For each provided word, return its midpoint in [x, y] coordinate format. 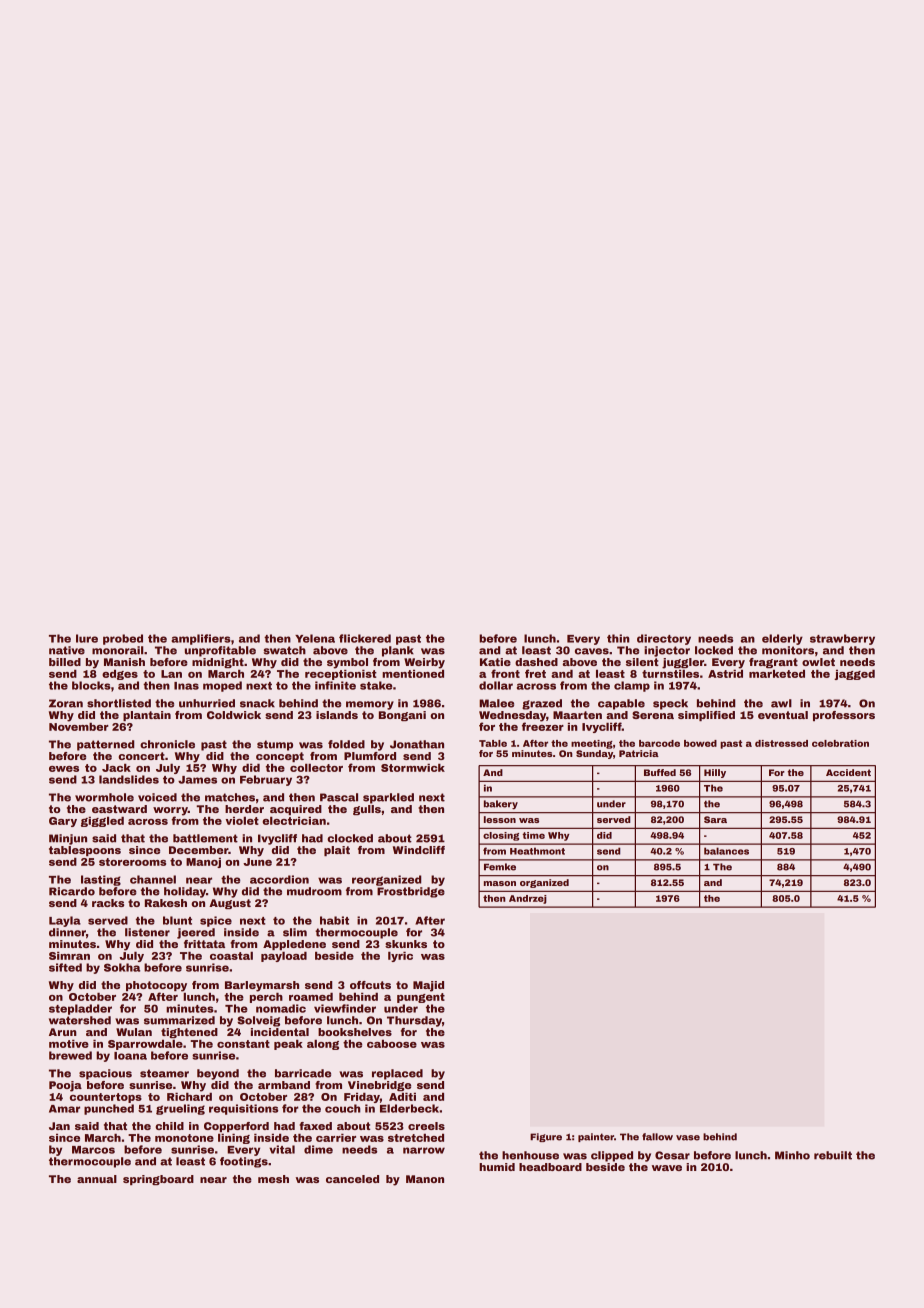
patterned [105, 745]
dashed [536, 662]
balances [726, 851]
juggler [683, 663]
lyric [400, 957]
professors [844, 716]
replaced [397, 1074]
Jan [59, 1126]
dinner [67, 932]
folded [346, 744]
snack [257, 703]
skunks [406, 944]
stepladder [80, 1009]
